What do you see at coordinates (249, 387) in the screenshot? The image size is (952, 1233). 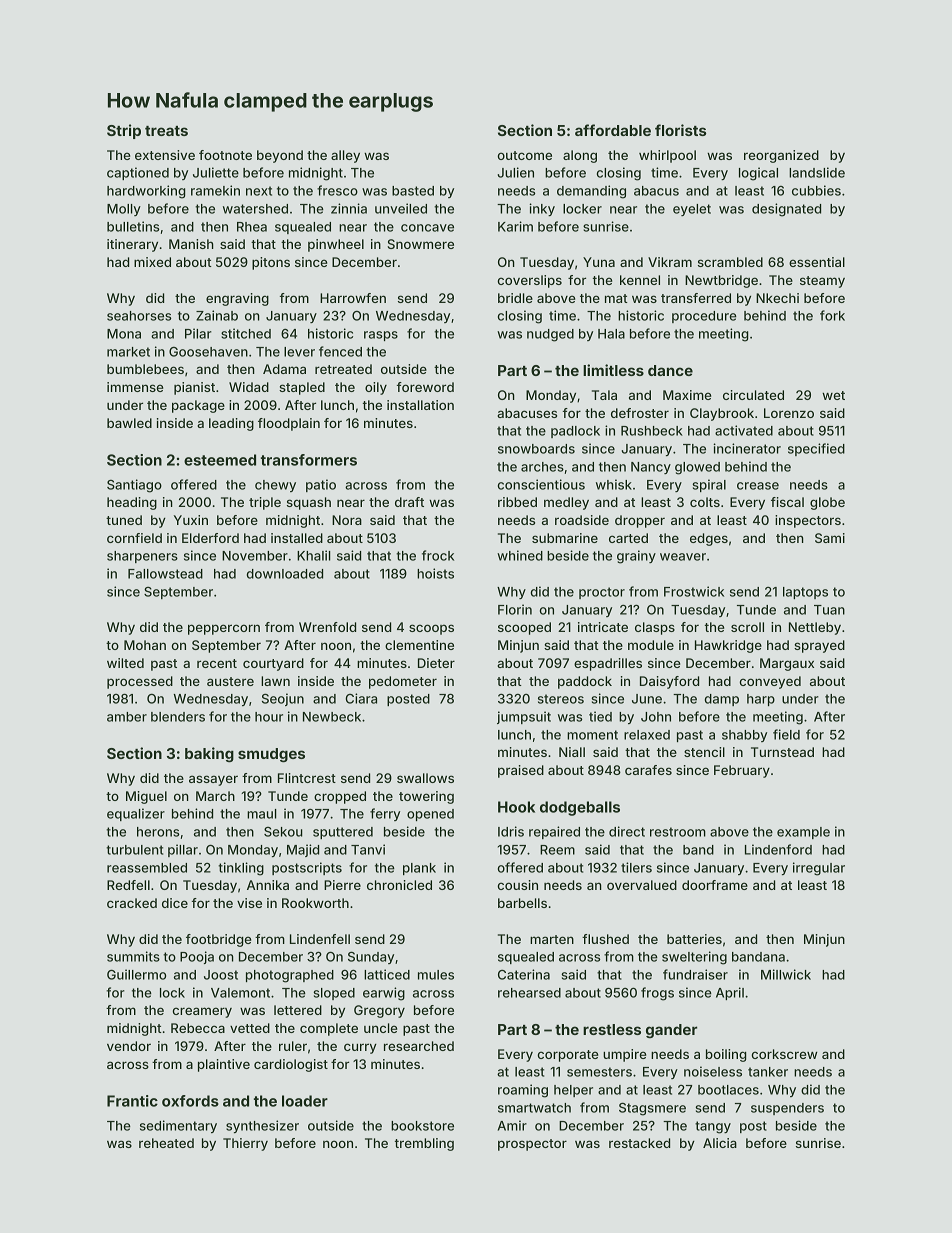 I see `Widad` at bounding box center [249, 387].
